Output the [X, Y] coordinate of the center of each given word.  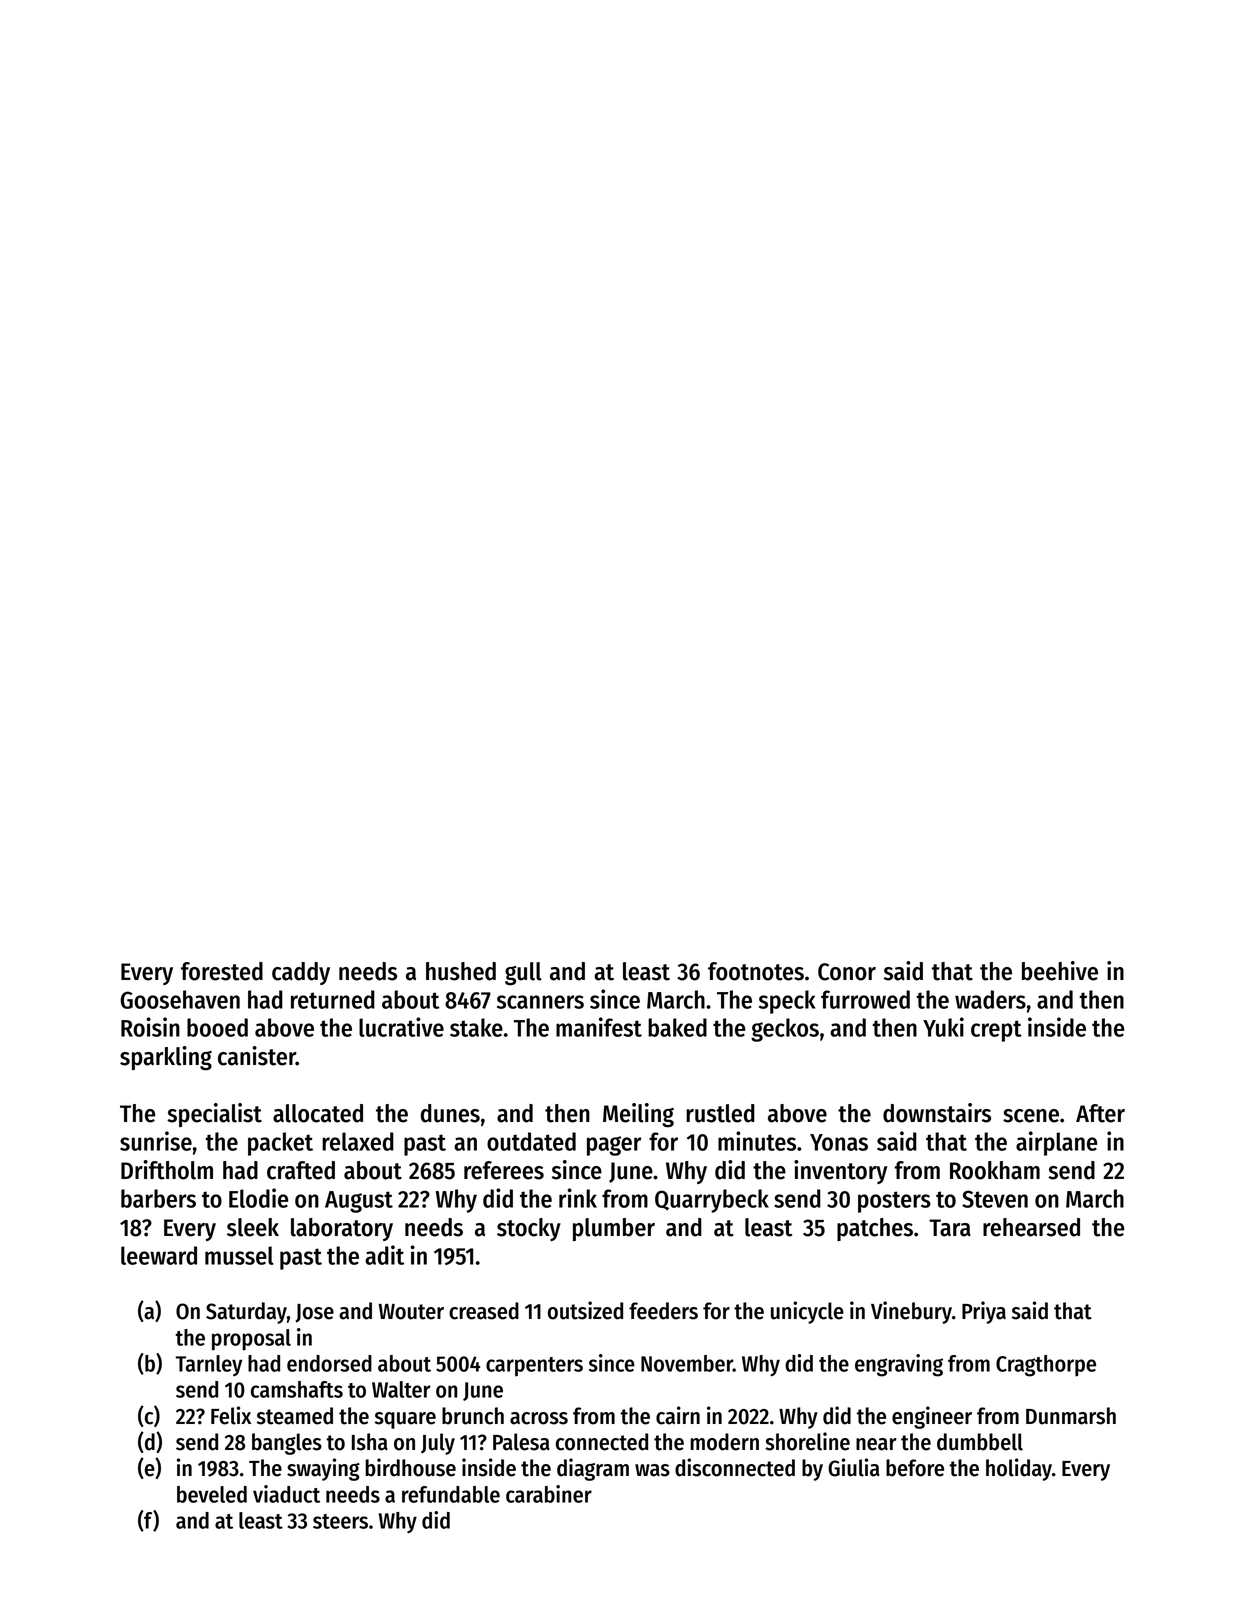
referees [504, 1170]
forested [222, 971]
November [687, 1363]
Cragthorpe [1046, 1366]
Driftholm [167, 1170]
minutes [757, 1141]
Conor [847, 972]
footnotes [756, 971]
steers [340, 1521]
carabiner [549, 1494]
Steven [995, 1199]
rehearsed [1031, 1227]
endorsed [329, 1363]
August [359, 1202]
